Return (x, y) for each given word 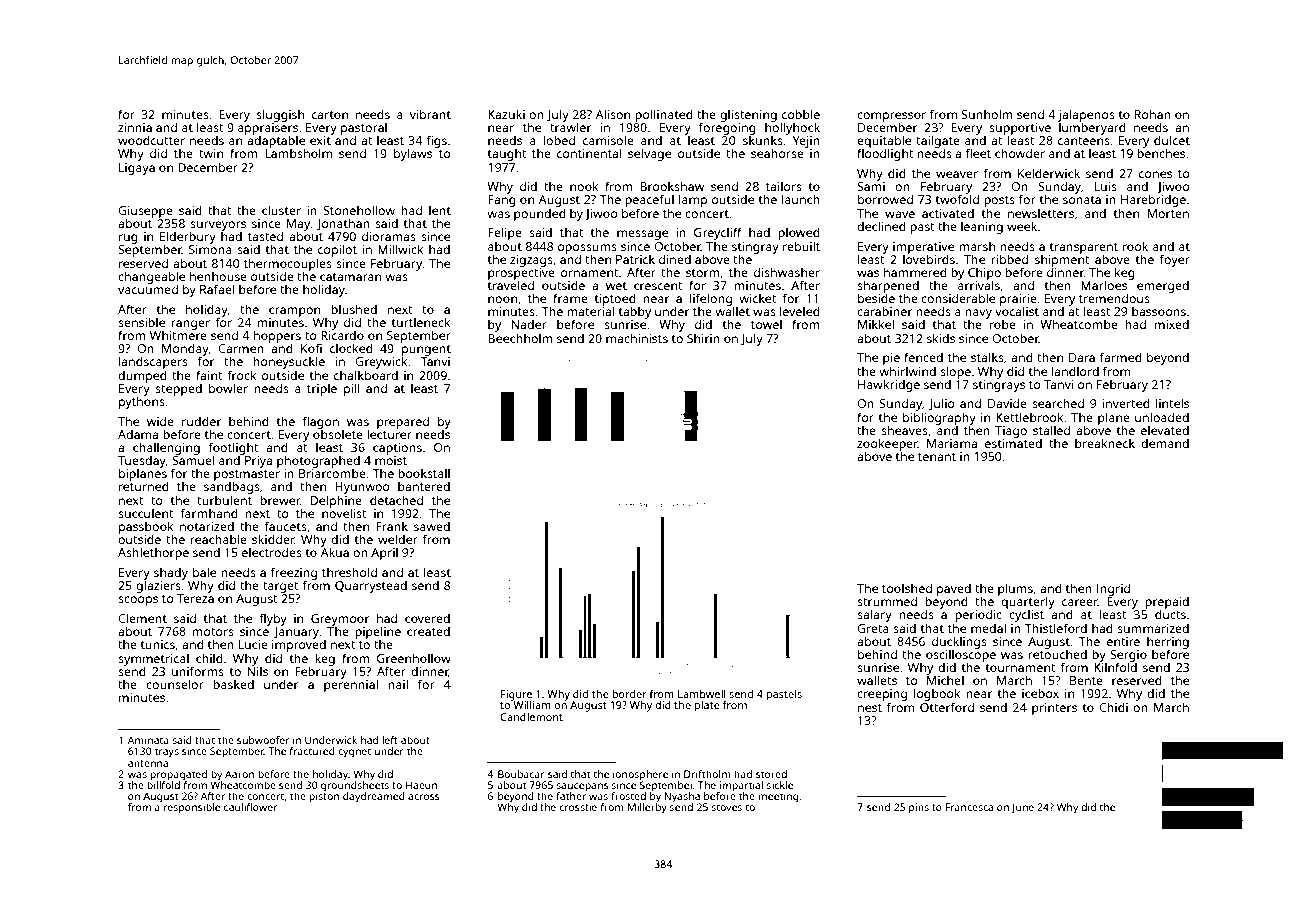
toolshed (907, 588)
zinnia (135, 127)
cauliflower (251, 807)
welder (398, 539)
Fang (502, 201)
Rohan (1153, 114)
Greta (873, 628)
